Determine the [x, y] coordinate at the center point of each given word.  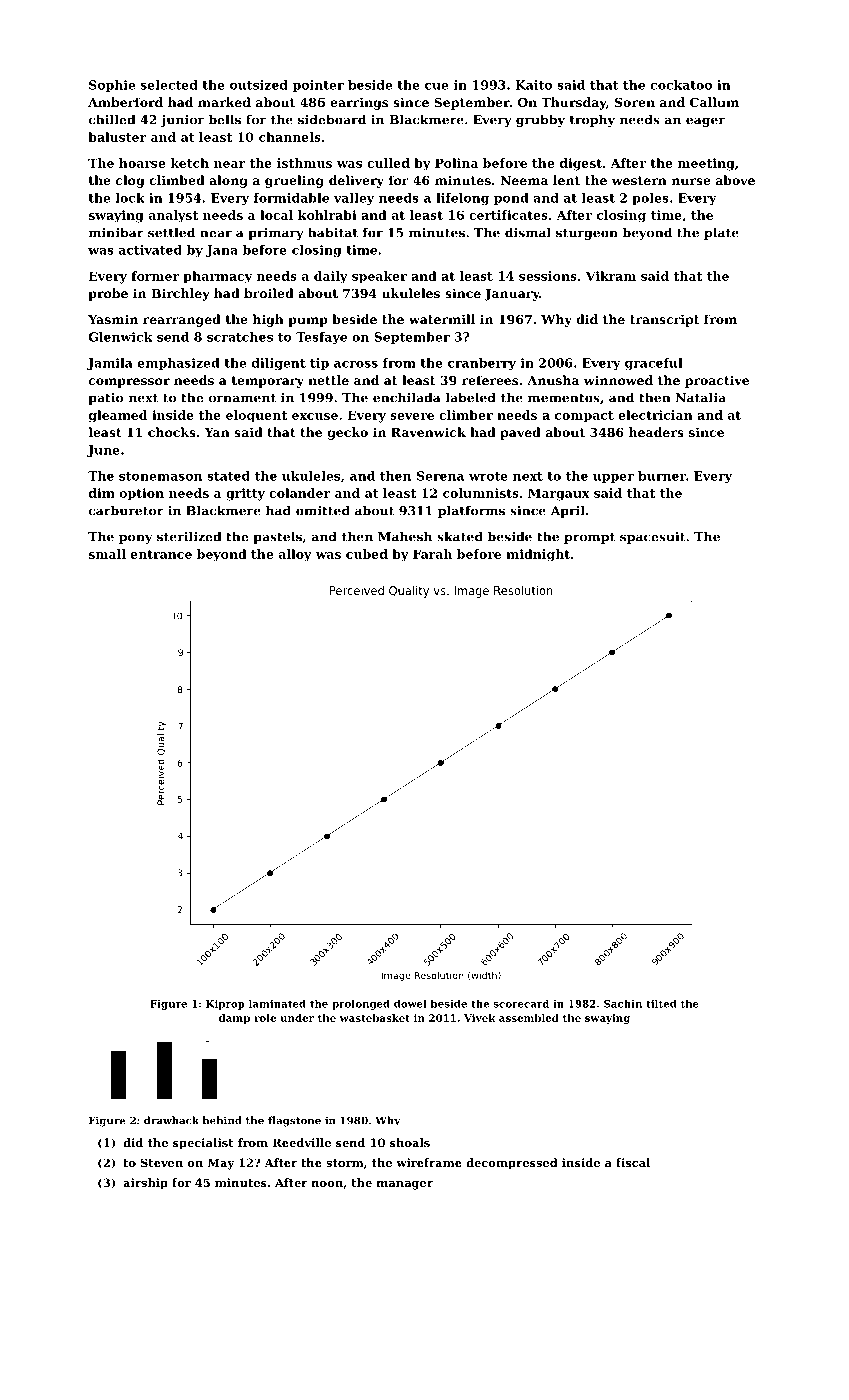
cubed [367, 554]
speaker [379, 277]
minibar [116, 232]
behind [222, 1120]
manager [405, 1185]
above [735, 180]
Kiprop [225, 1005]
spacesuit [652, 538]
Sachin [623, 1003]
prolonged [361, 1004]
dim [102, 493]
